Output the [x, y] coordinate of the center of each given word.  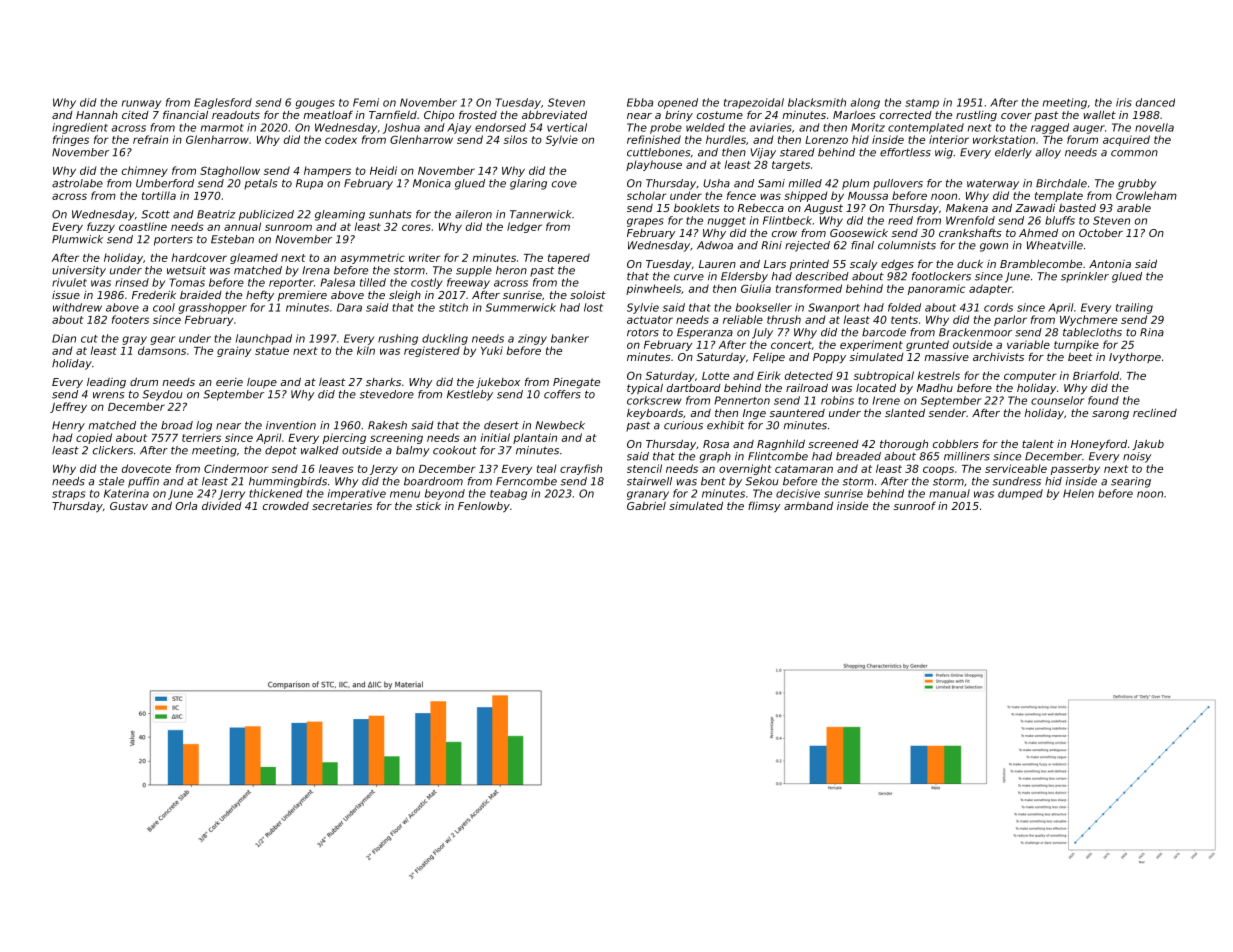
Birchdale [1061, 183]
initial [495, 437]
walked [320, 450]
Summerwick [520, 307]
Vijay [763, 153]
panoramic [936, 289]
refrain [150, 139]
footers [130, 319]
